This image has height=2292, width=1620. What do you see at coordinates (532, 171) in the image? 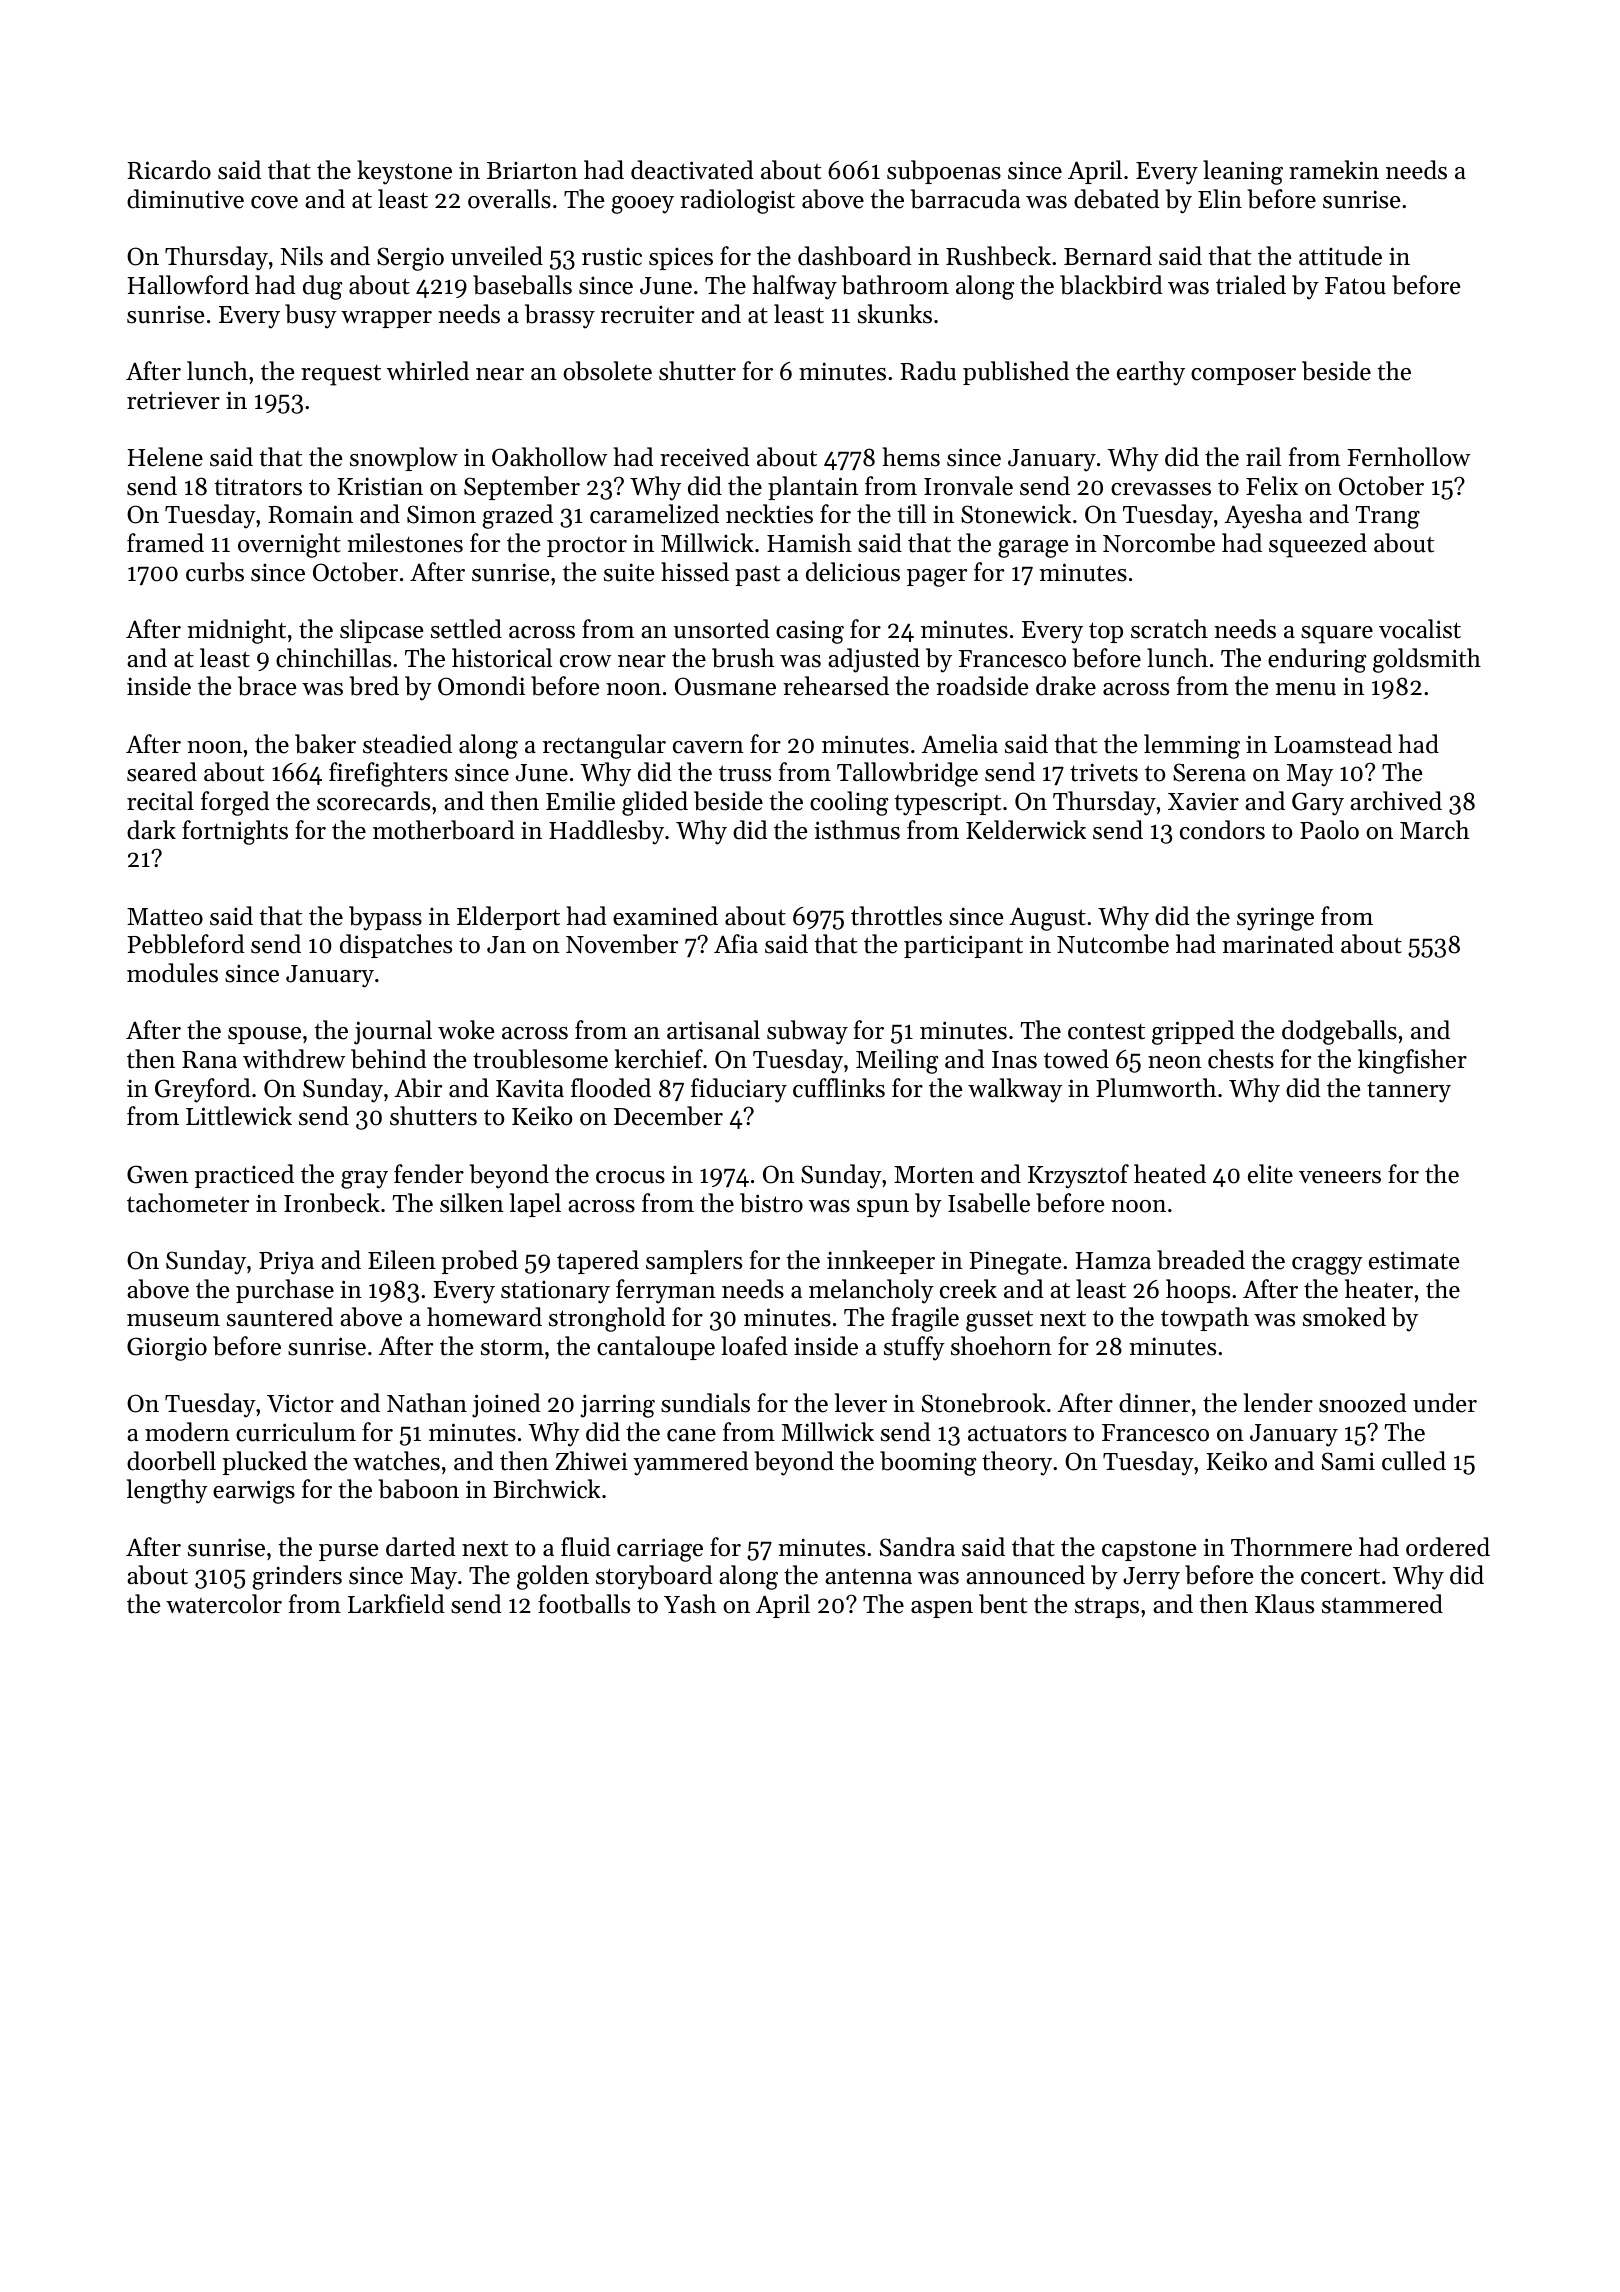
I see `Briarton` at bounding box center [532, 171].
